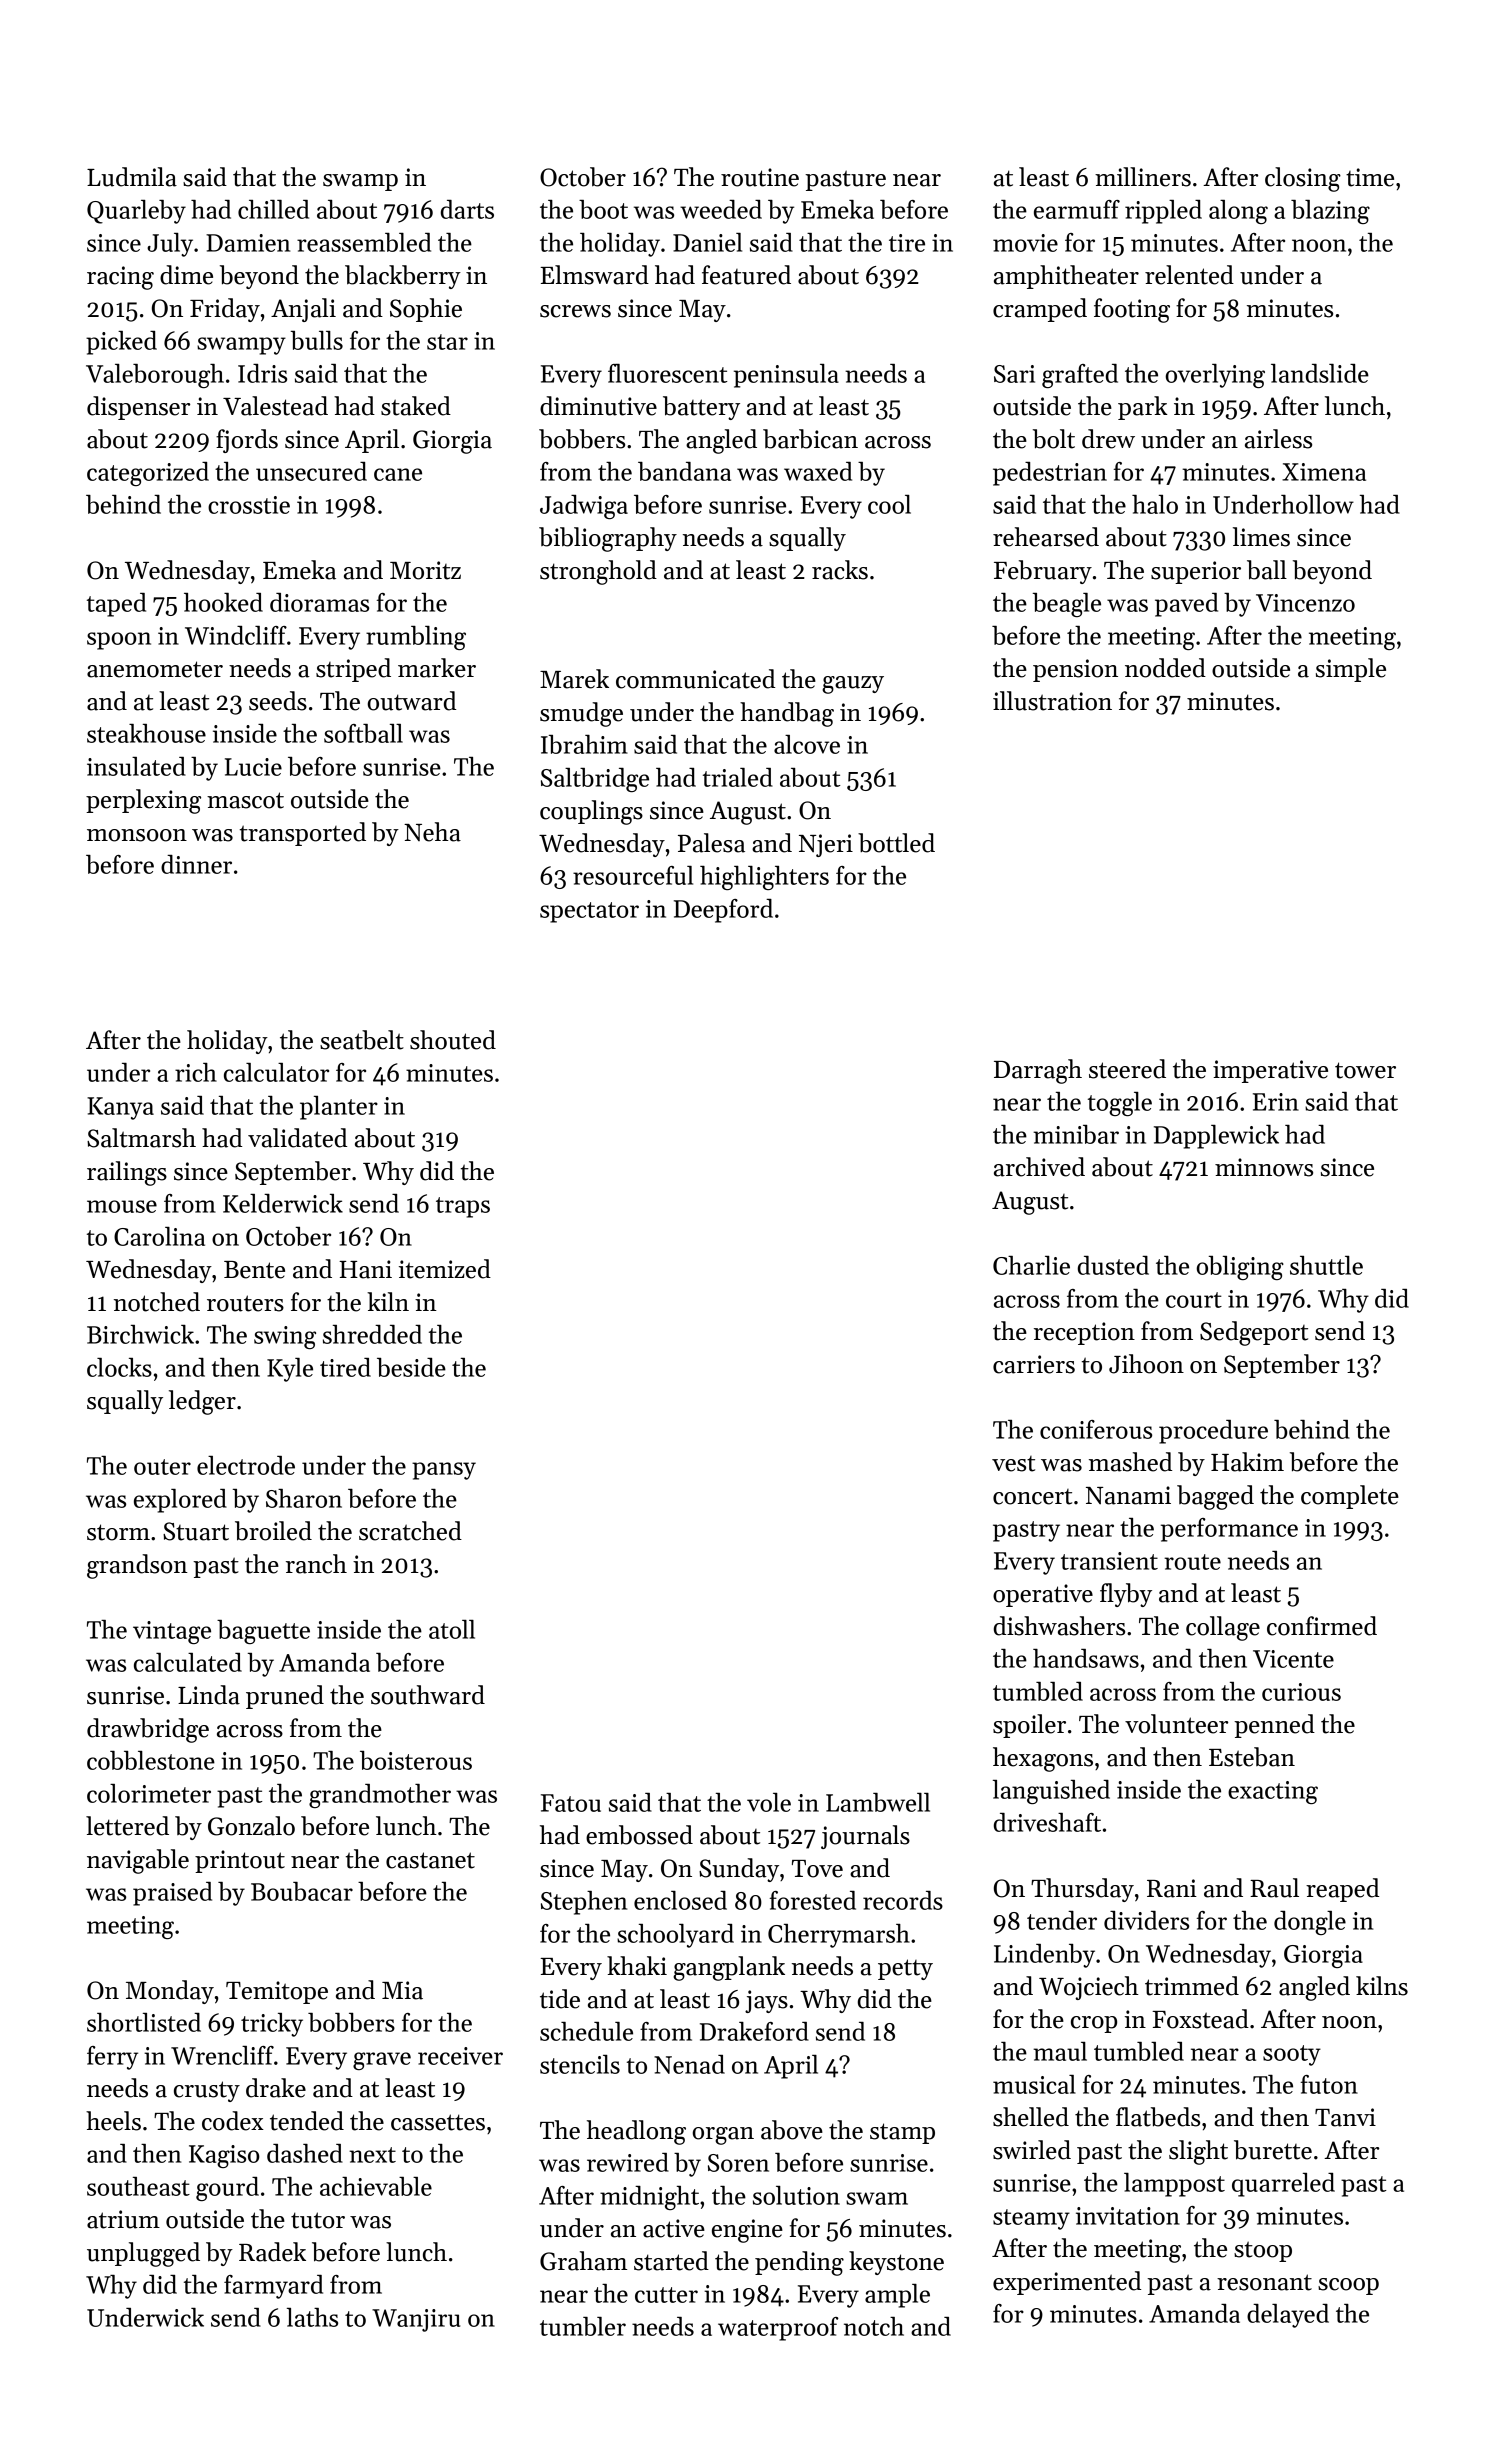 This document has height=2464, width=1496. I want to click on crosstie, so click(249, 505).
